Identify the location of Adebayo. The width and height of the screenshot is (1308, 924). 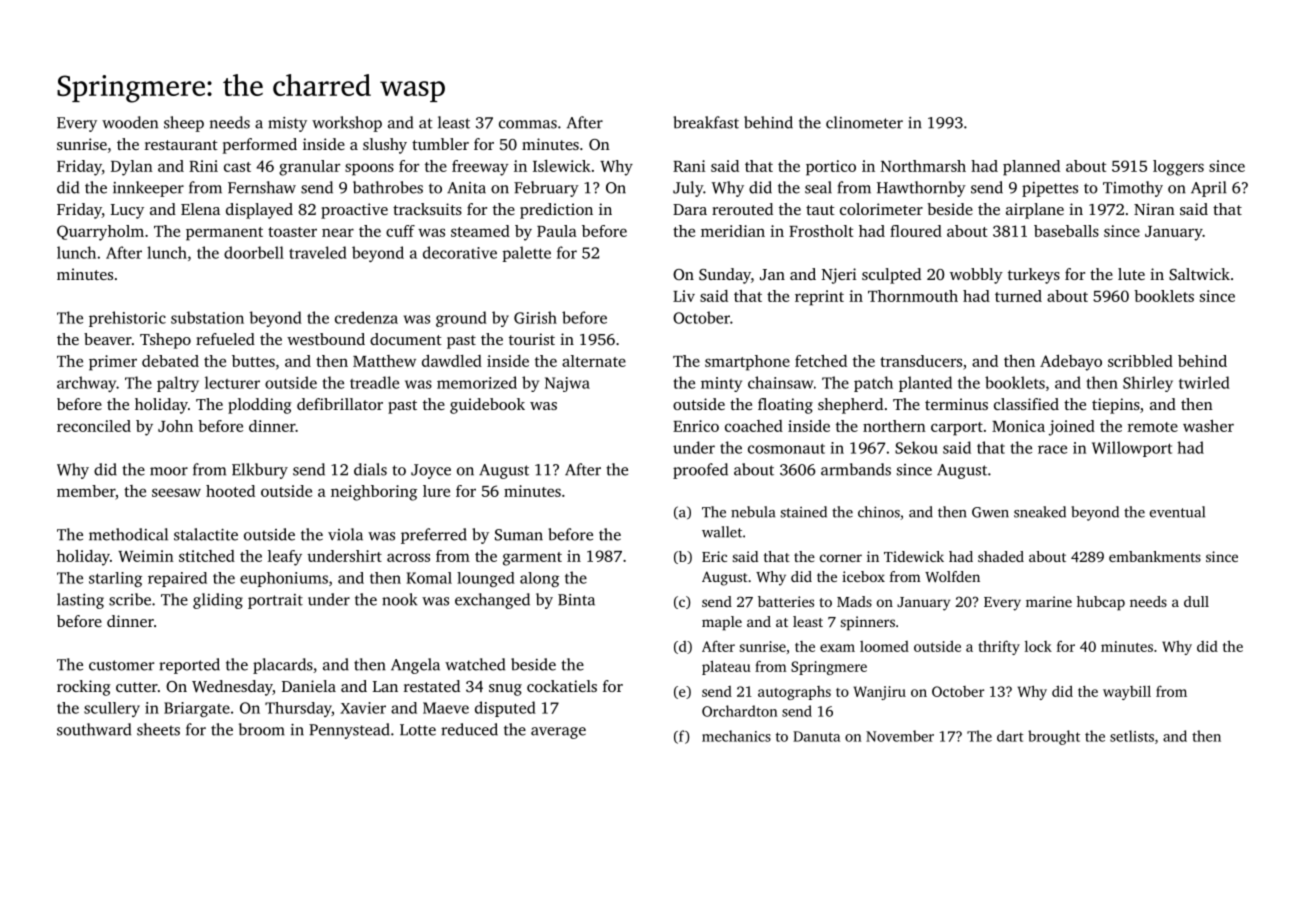
(1071, 363).
